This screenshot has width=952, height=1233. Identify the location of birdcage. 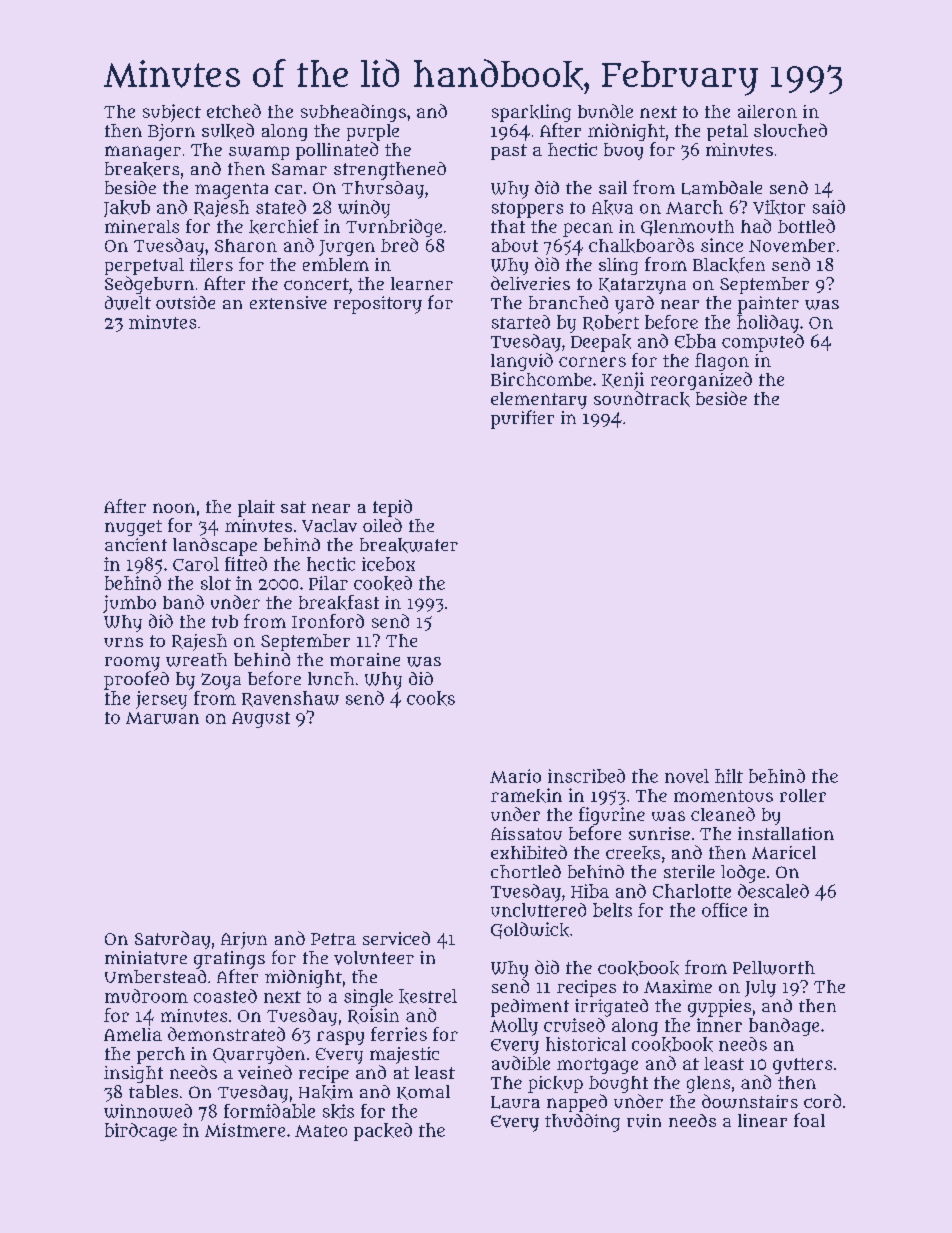
(141, 1132).
